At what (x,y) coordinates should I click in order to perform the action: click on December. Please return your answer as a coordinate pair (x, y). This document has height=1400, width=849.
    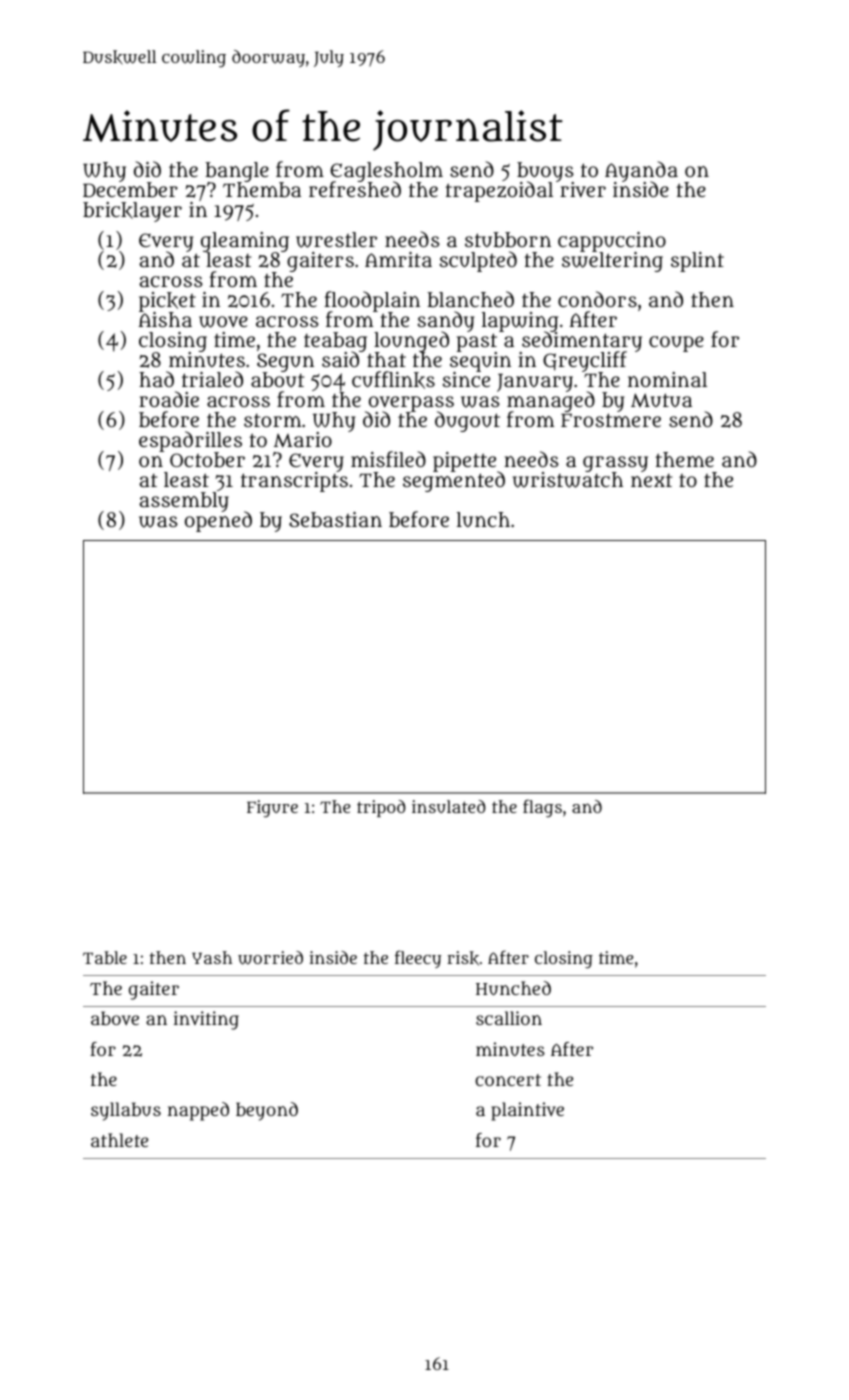
    Looking at the image, I should click on (130, 189).
